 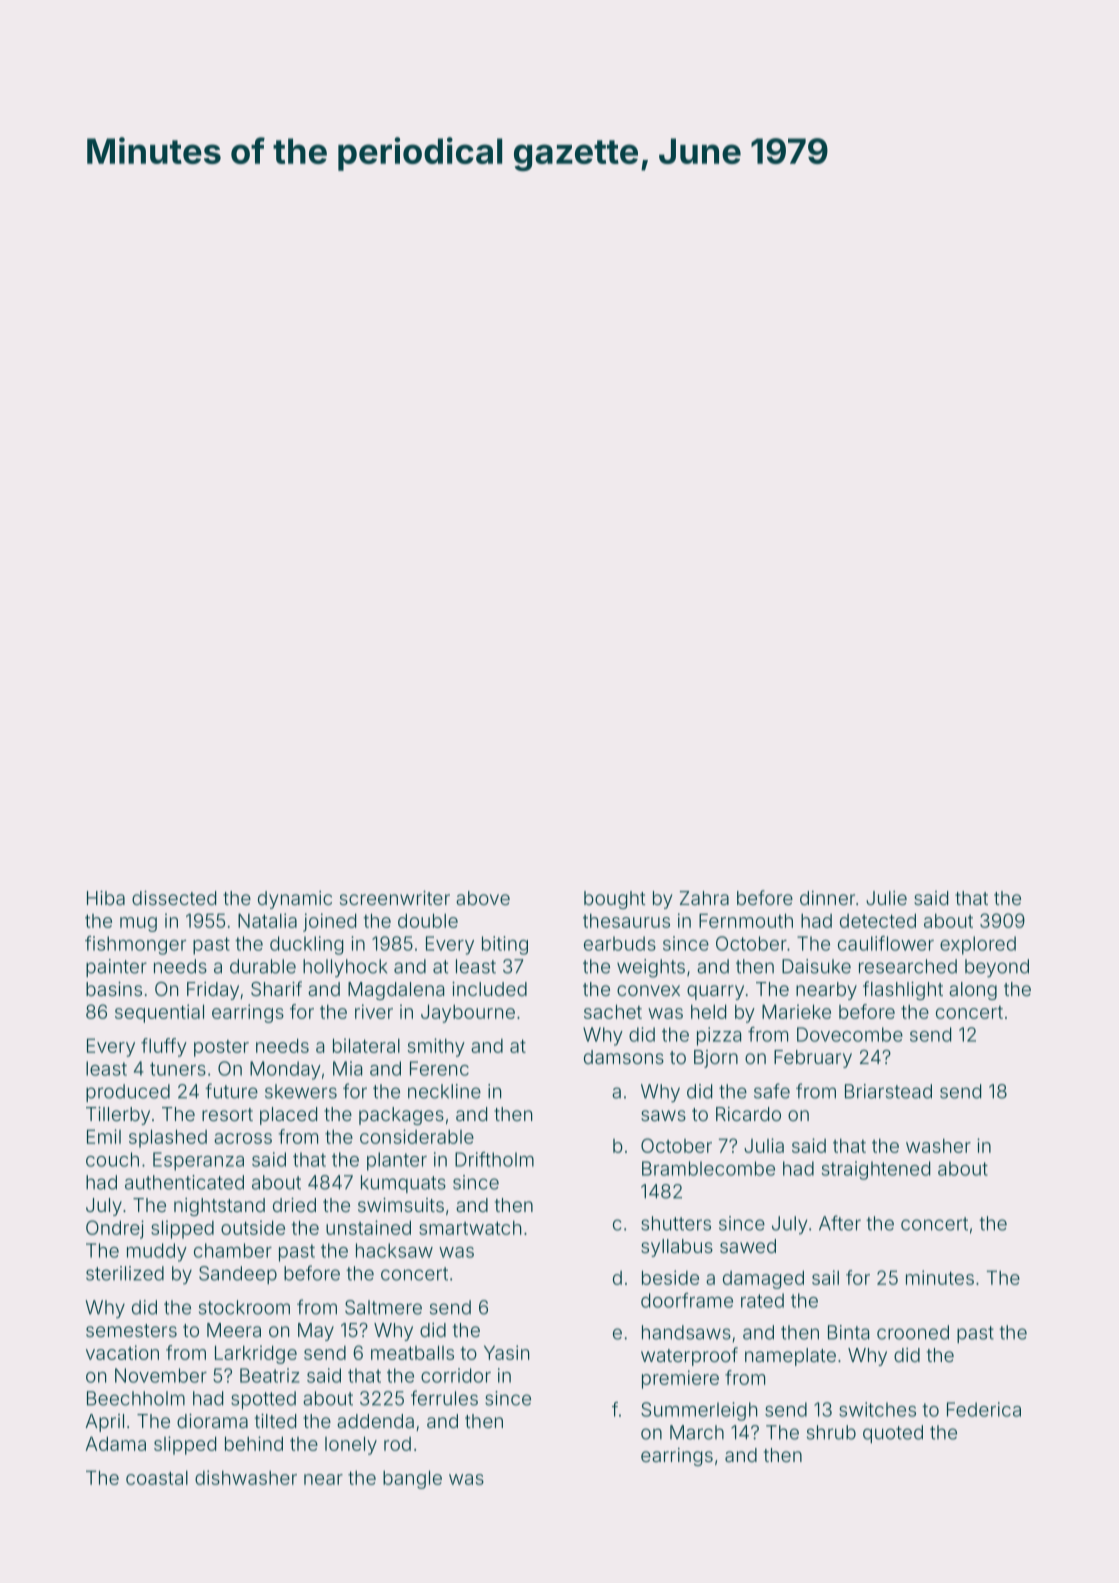 What do you see at coordinates (704, 898) in the screenshot?
I see `Zahra` at bounding box center [704, 898].
